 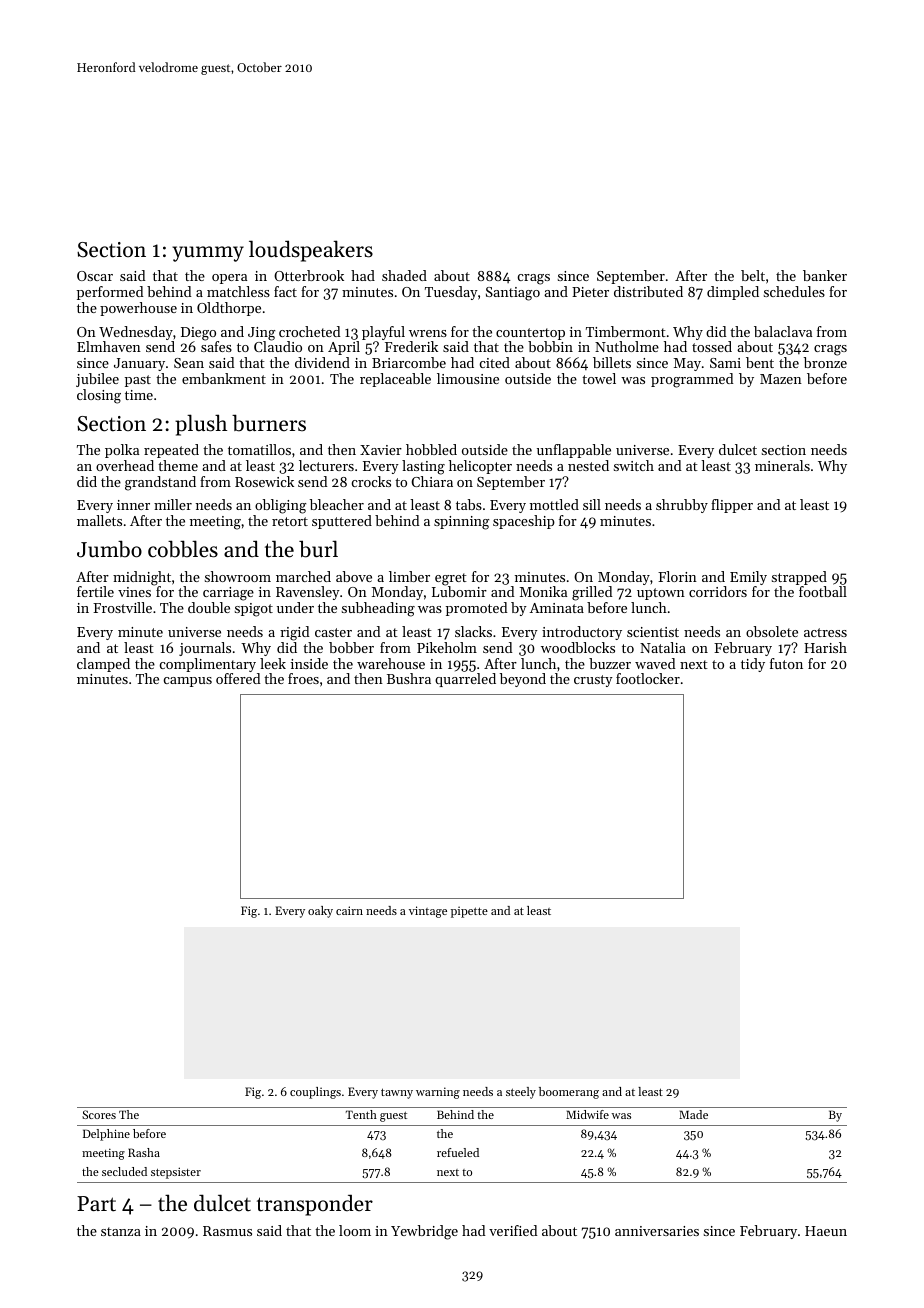 What do you see at coordinates (826, 1231) in the screenshot?
I see `Haeun` at bounding box center [826, 1231].
